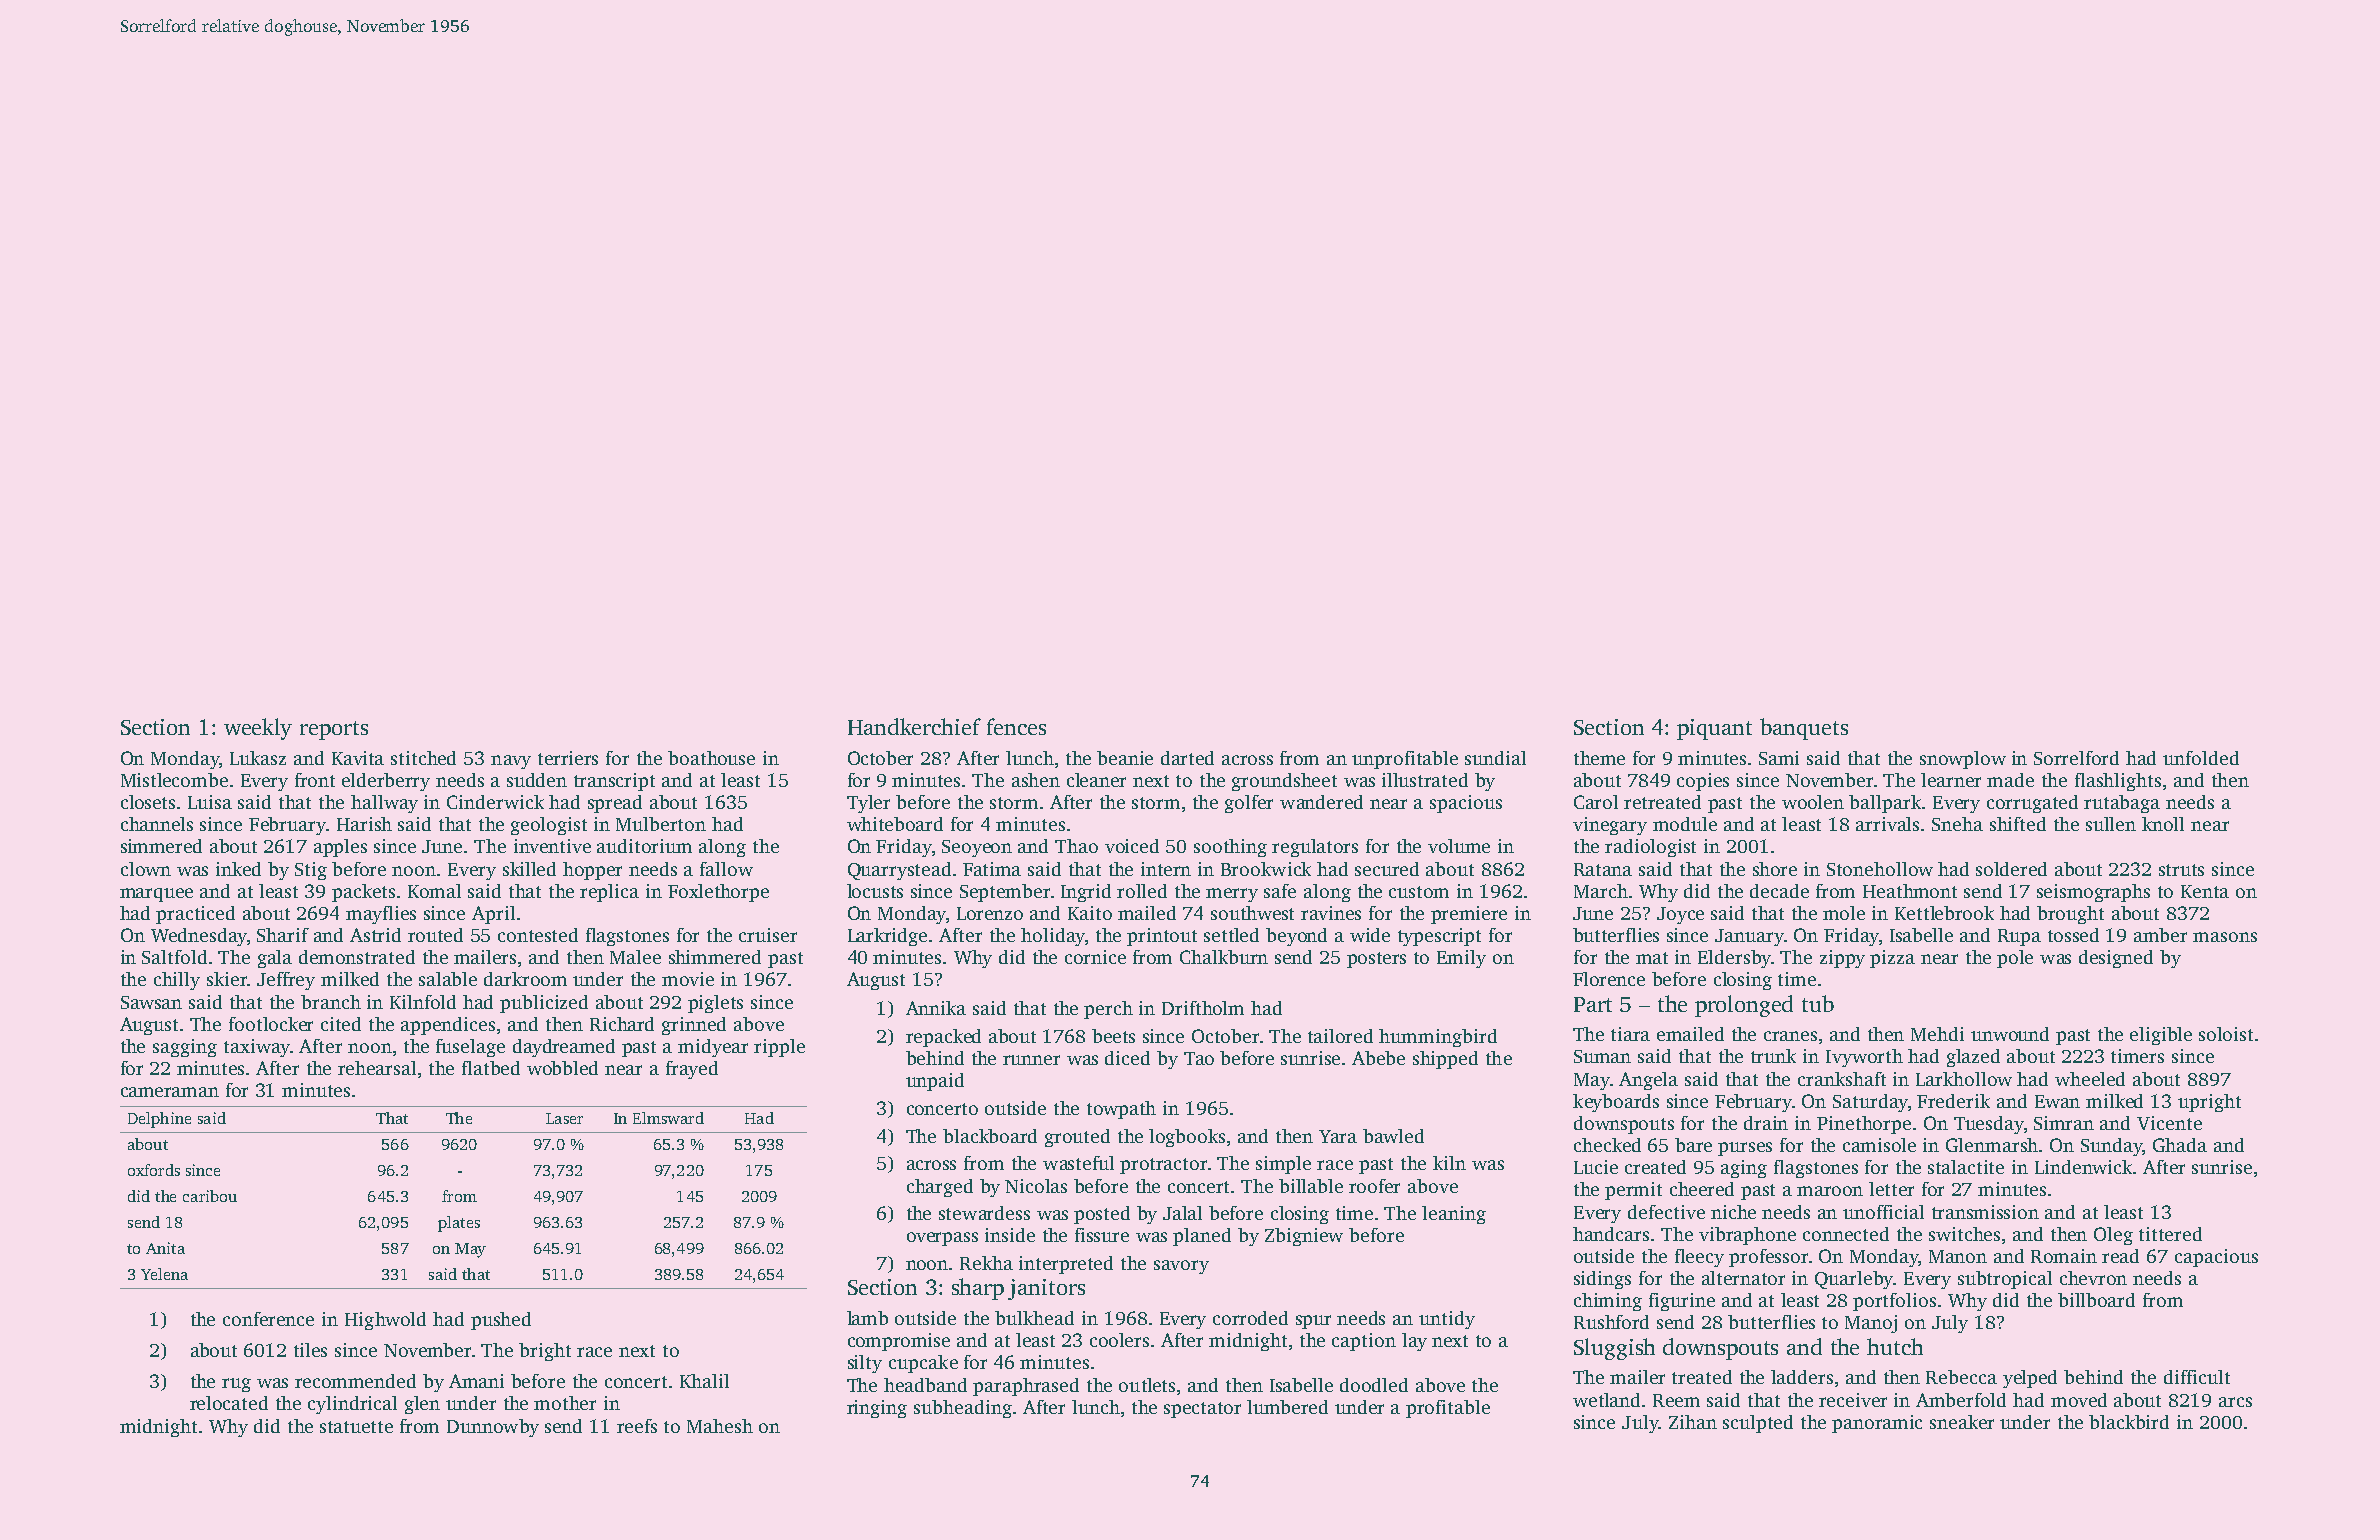  What do you see at coordinates (2118, 782) in the image?
I see `flashlights` at bounding box center [2118, 782].
